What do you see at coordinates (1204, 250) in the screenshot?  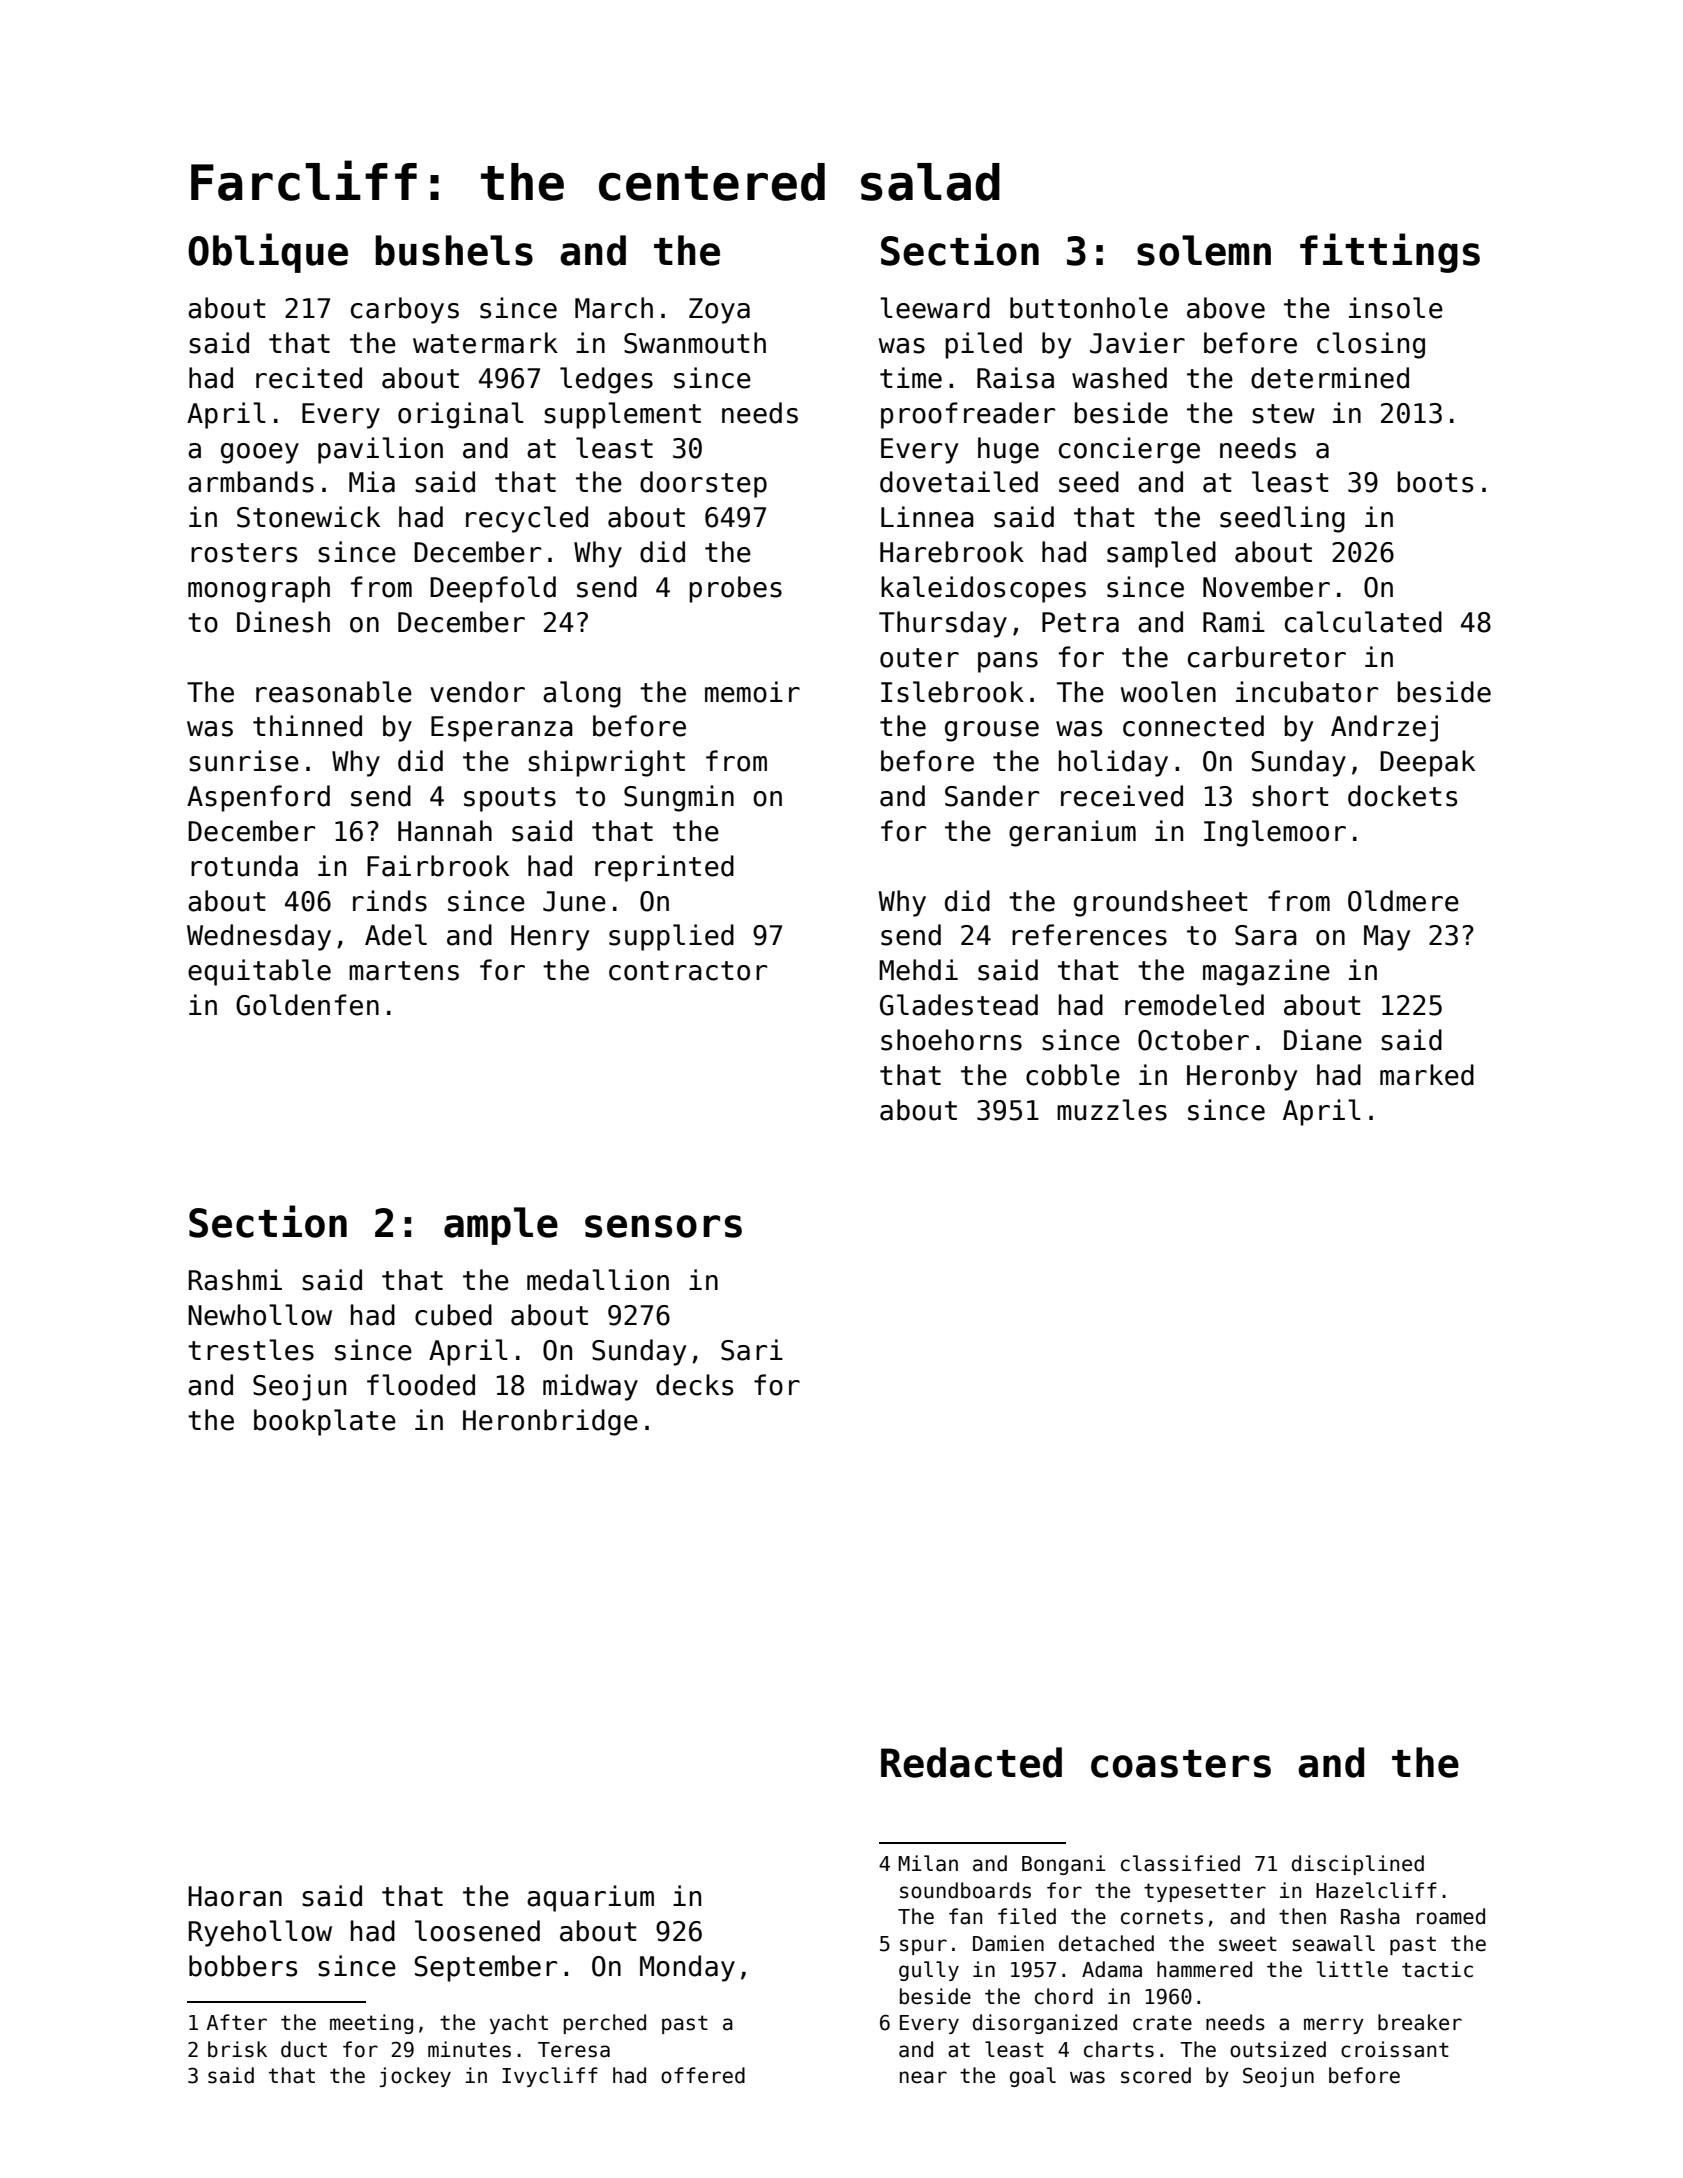 I see `solemn` at bounding box center [1204, 250].
